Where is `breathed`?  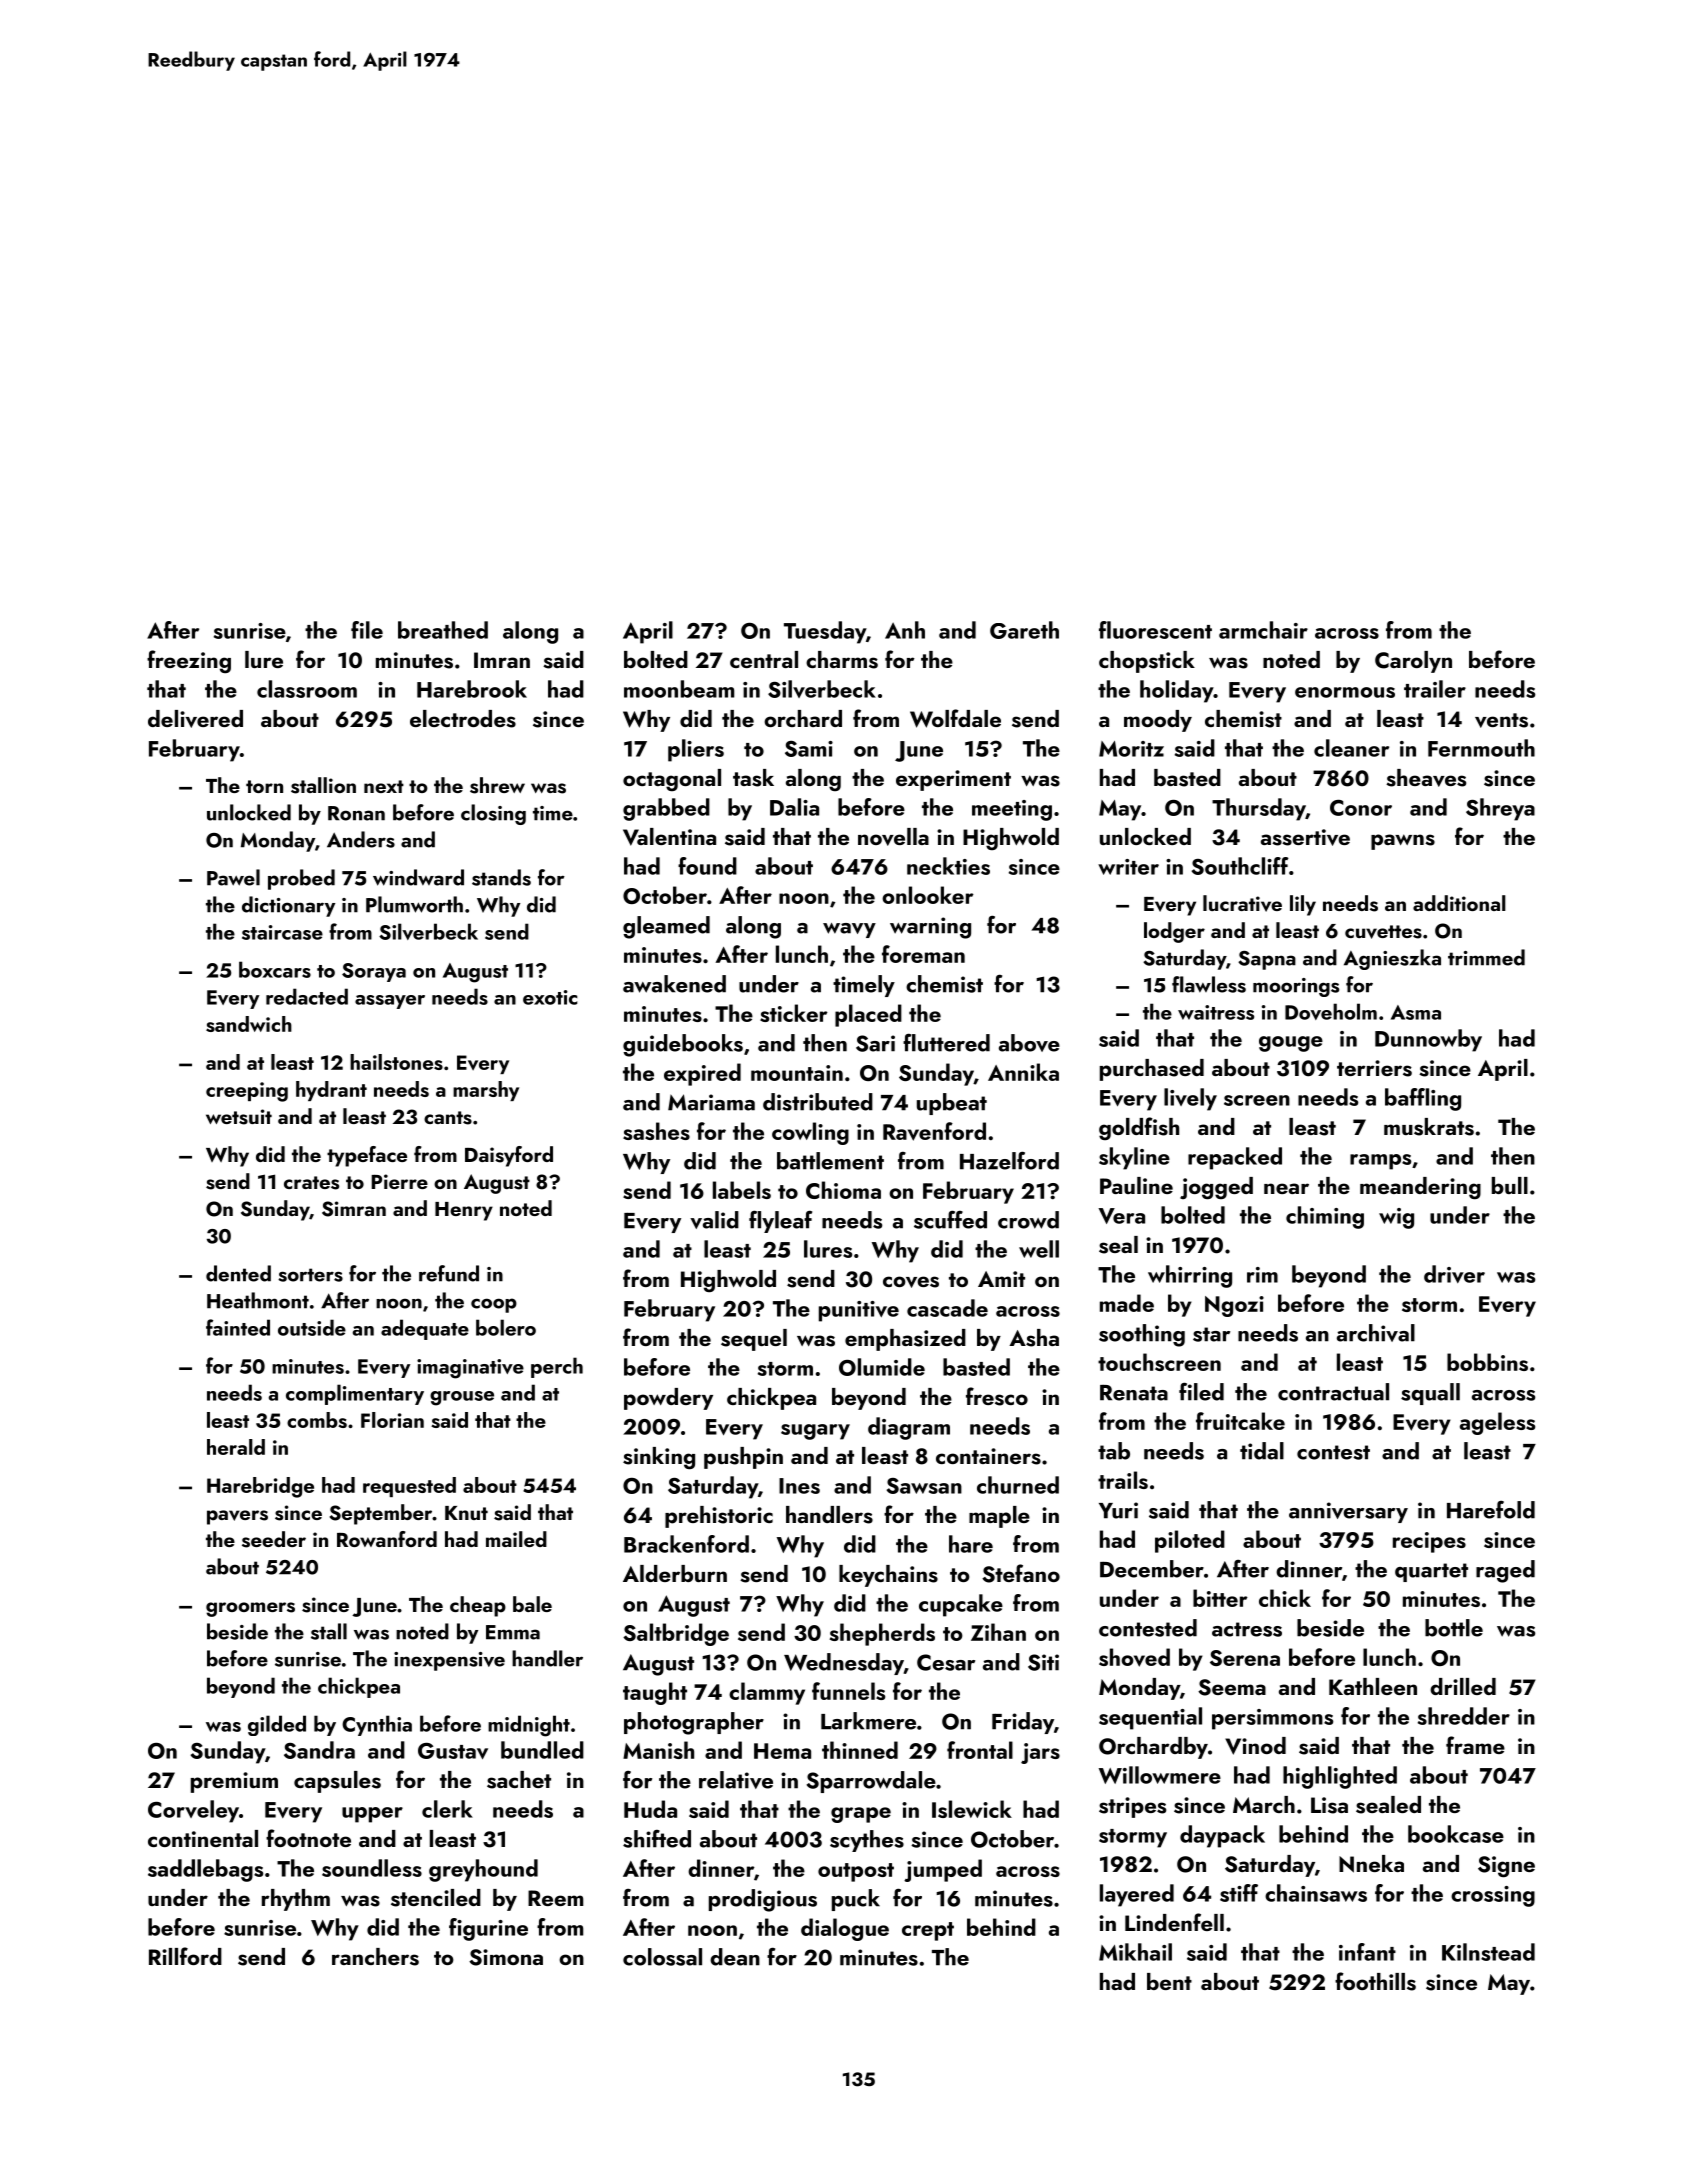
breathed is located at coordinates (443, 630).
